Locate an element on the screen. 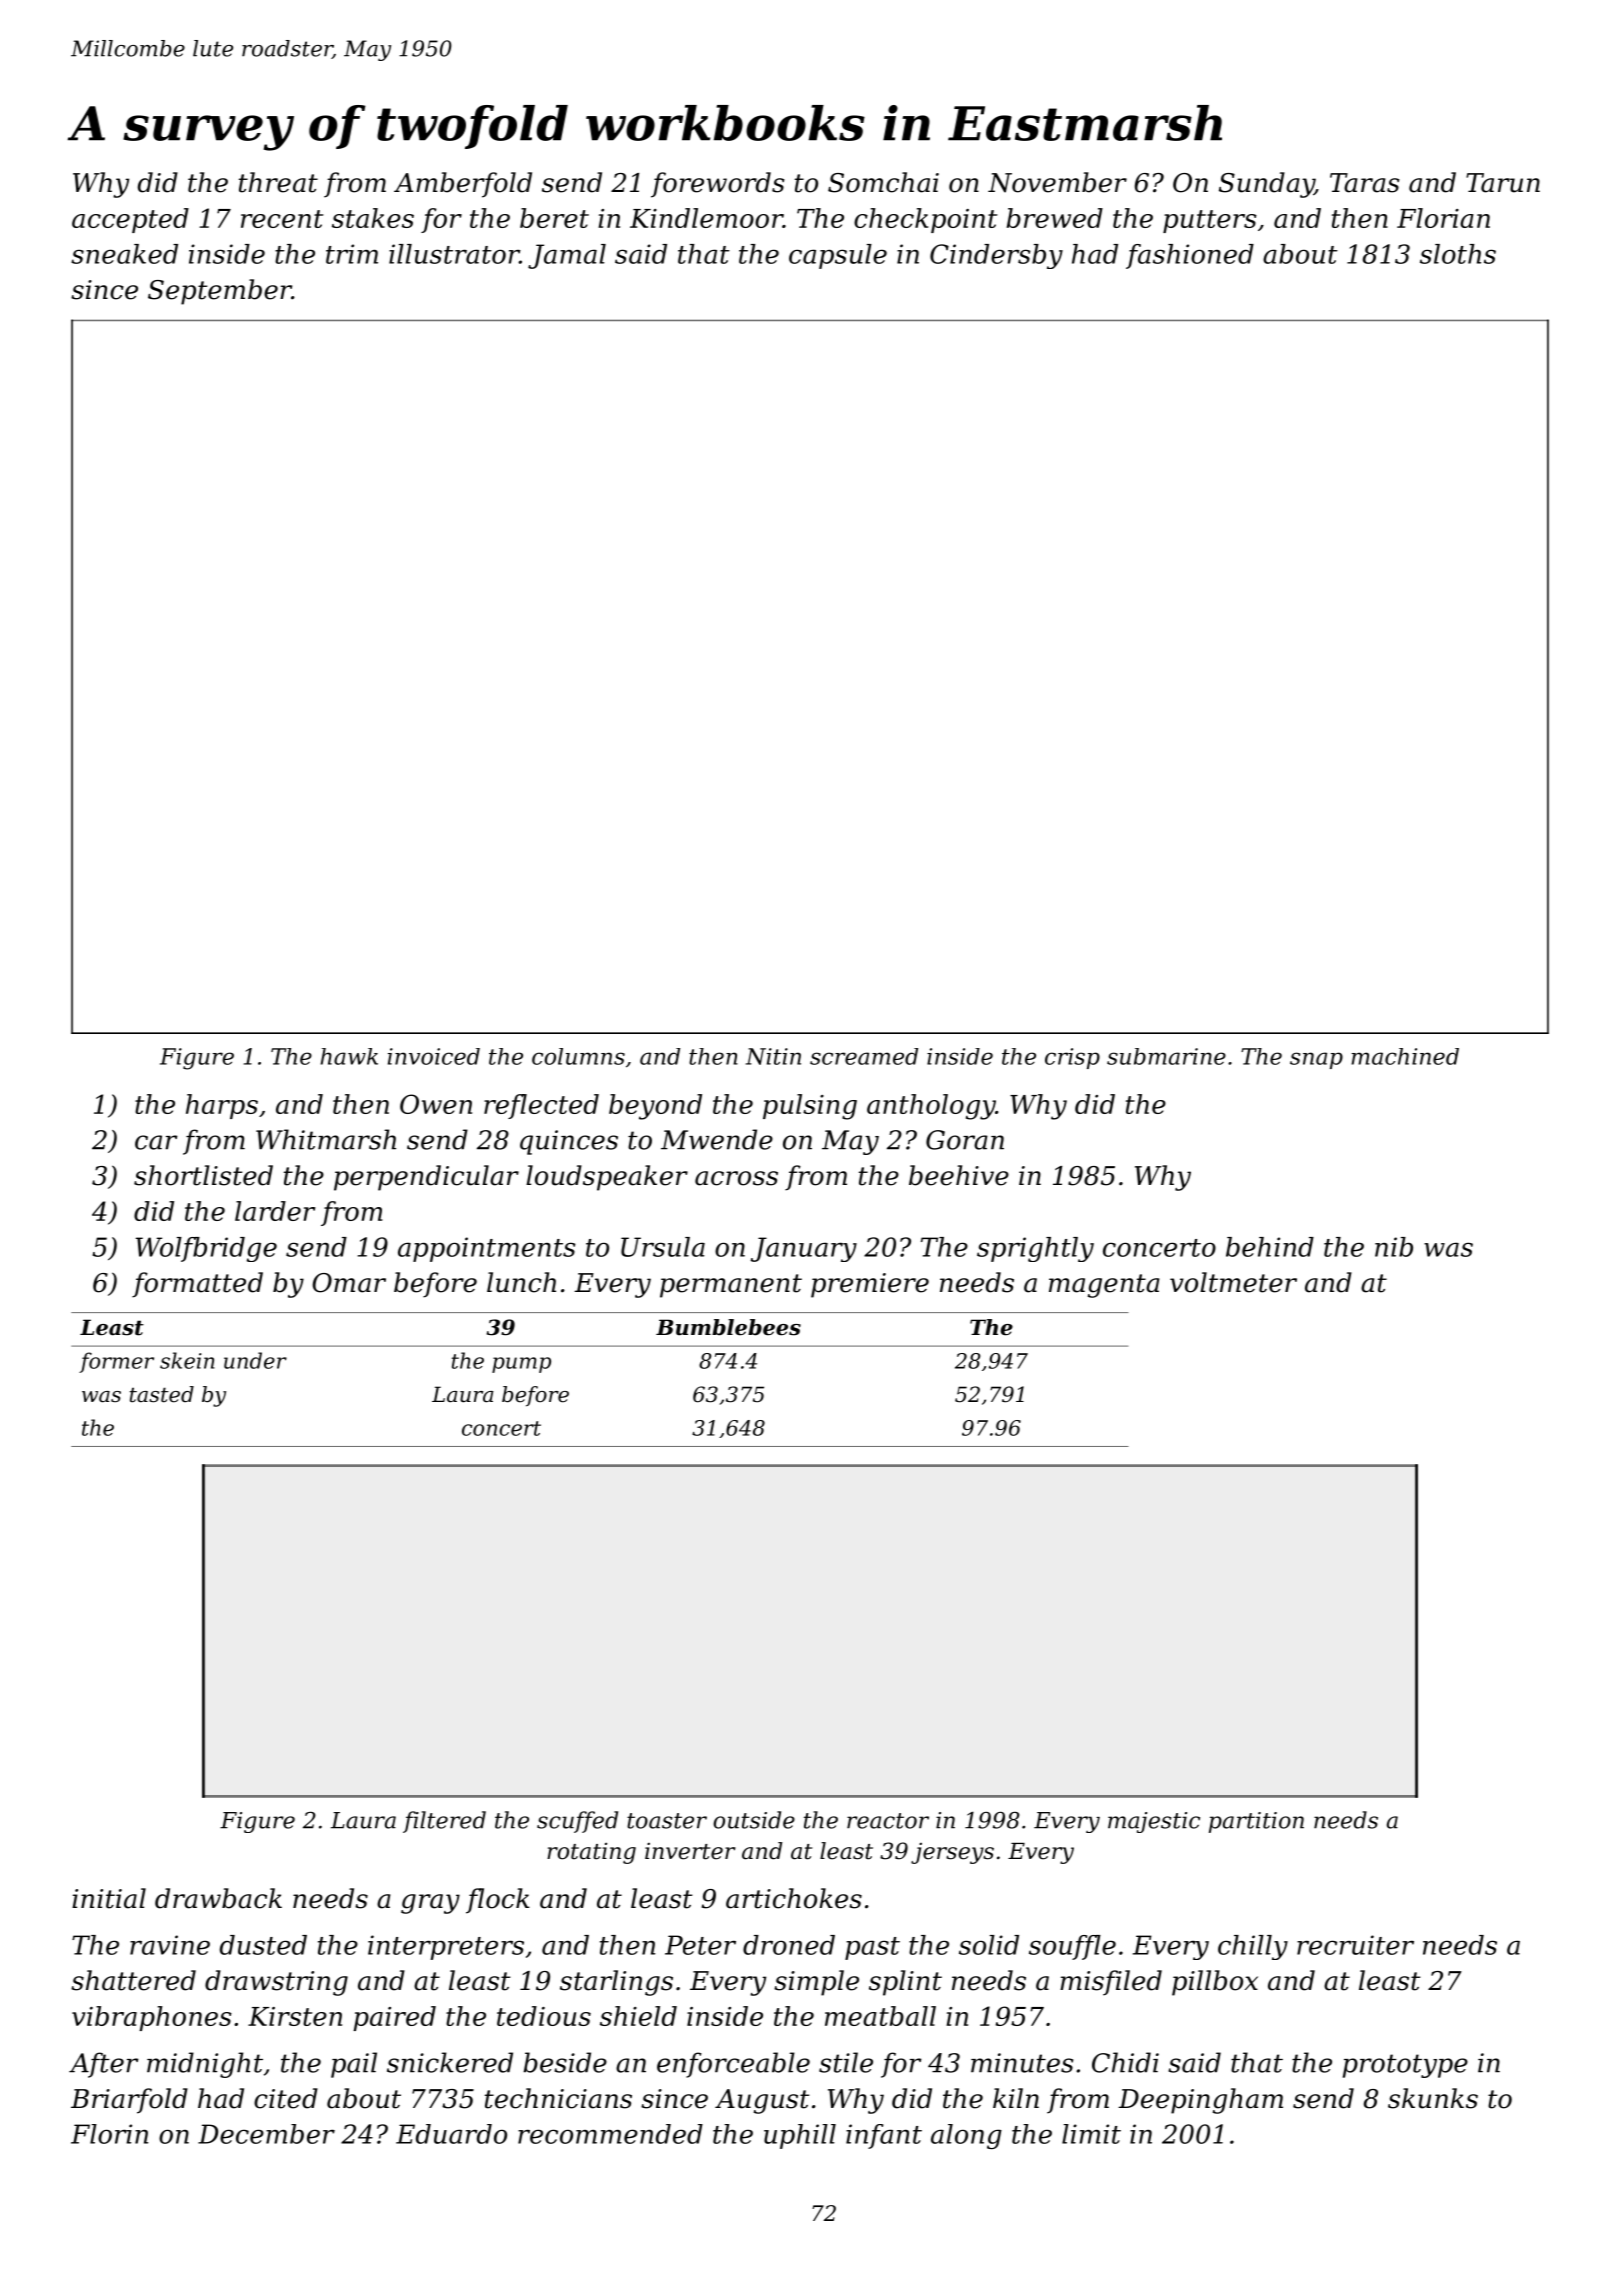  larder is located at coordinates (275, 1211).
